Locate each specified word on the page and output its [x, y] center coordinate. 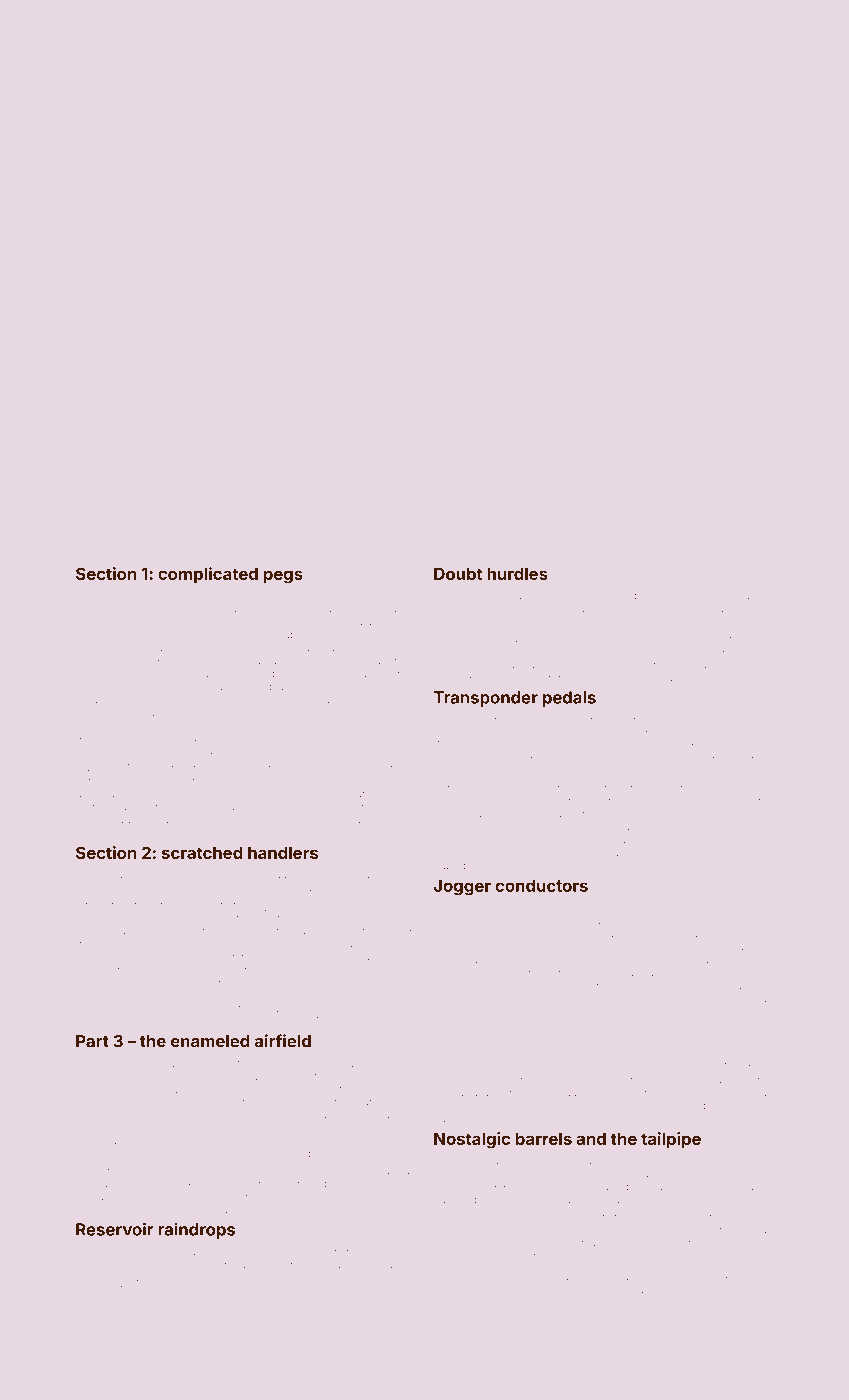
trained [512, 1213]
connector [684, 1256]
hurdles [517, 573]
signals [93, 770]
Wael [738, 985]
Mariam [684, 596]
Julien [91, 1252]
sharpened [461, 1012]
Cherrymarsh [612, 788]
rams [400, 730]
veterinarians [262, 983]
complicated [208, 575]
